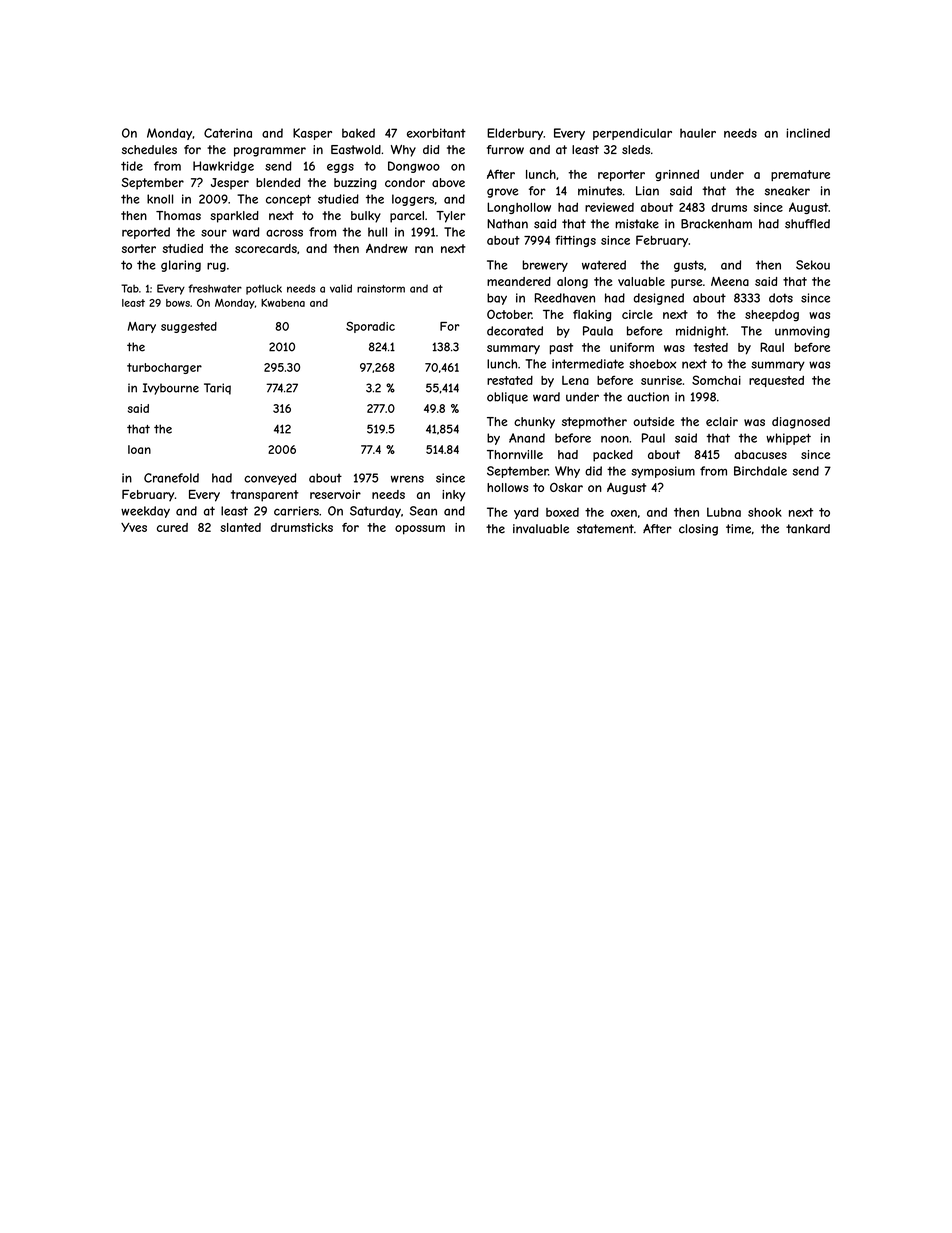 Image resolution: width=952 pixels, height=1233 pixels. What do you see at coordinates (605, 529) in the screenshot?
I see `statement` at bounding box center [605, 529].
